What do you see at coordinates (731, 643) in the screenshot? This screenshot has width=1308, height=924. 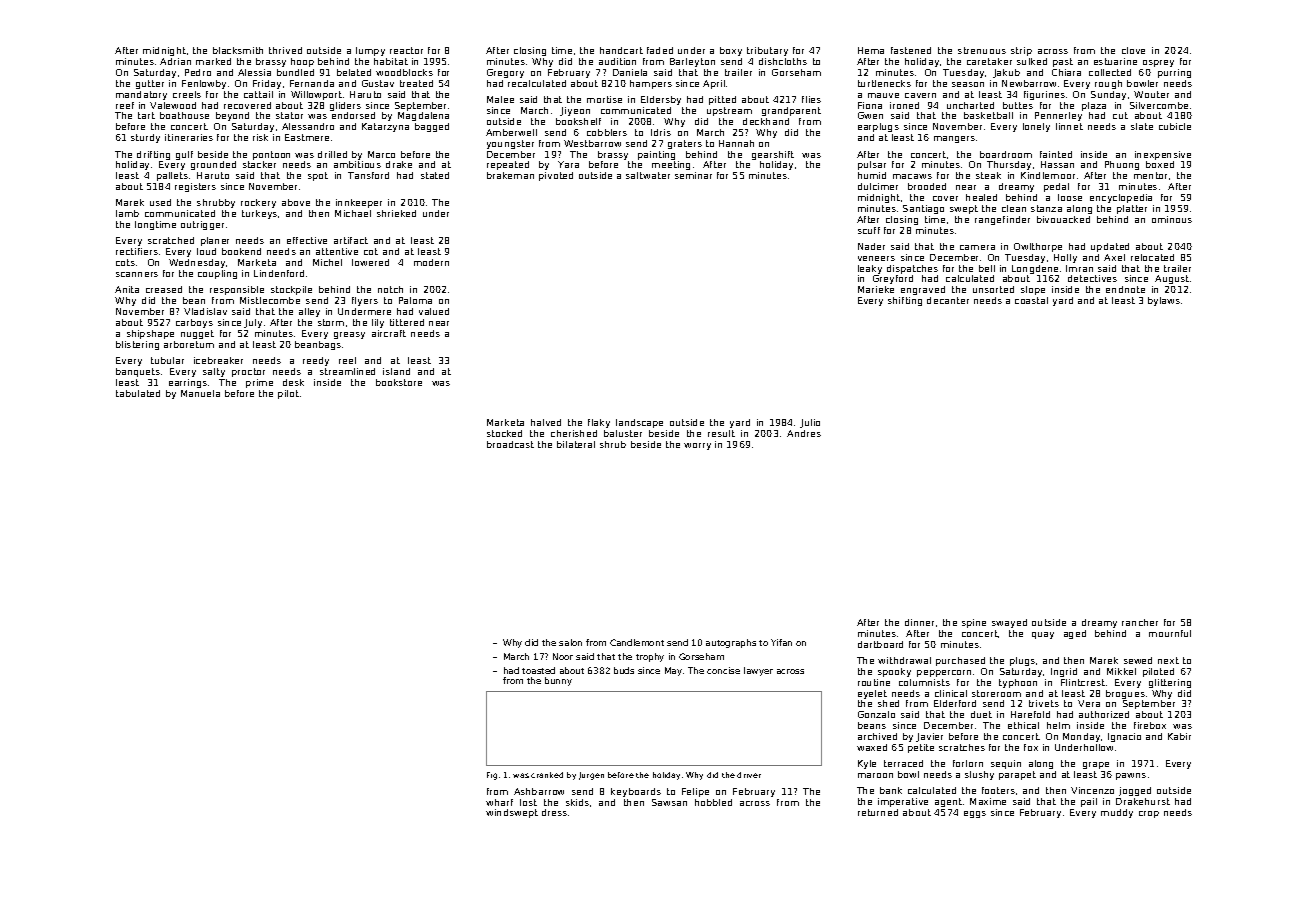 I see `autographs` at bounding box center [731, 643].
